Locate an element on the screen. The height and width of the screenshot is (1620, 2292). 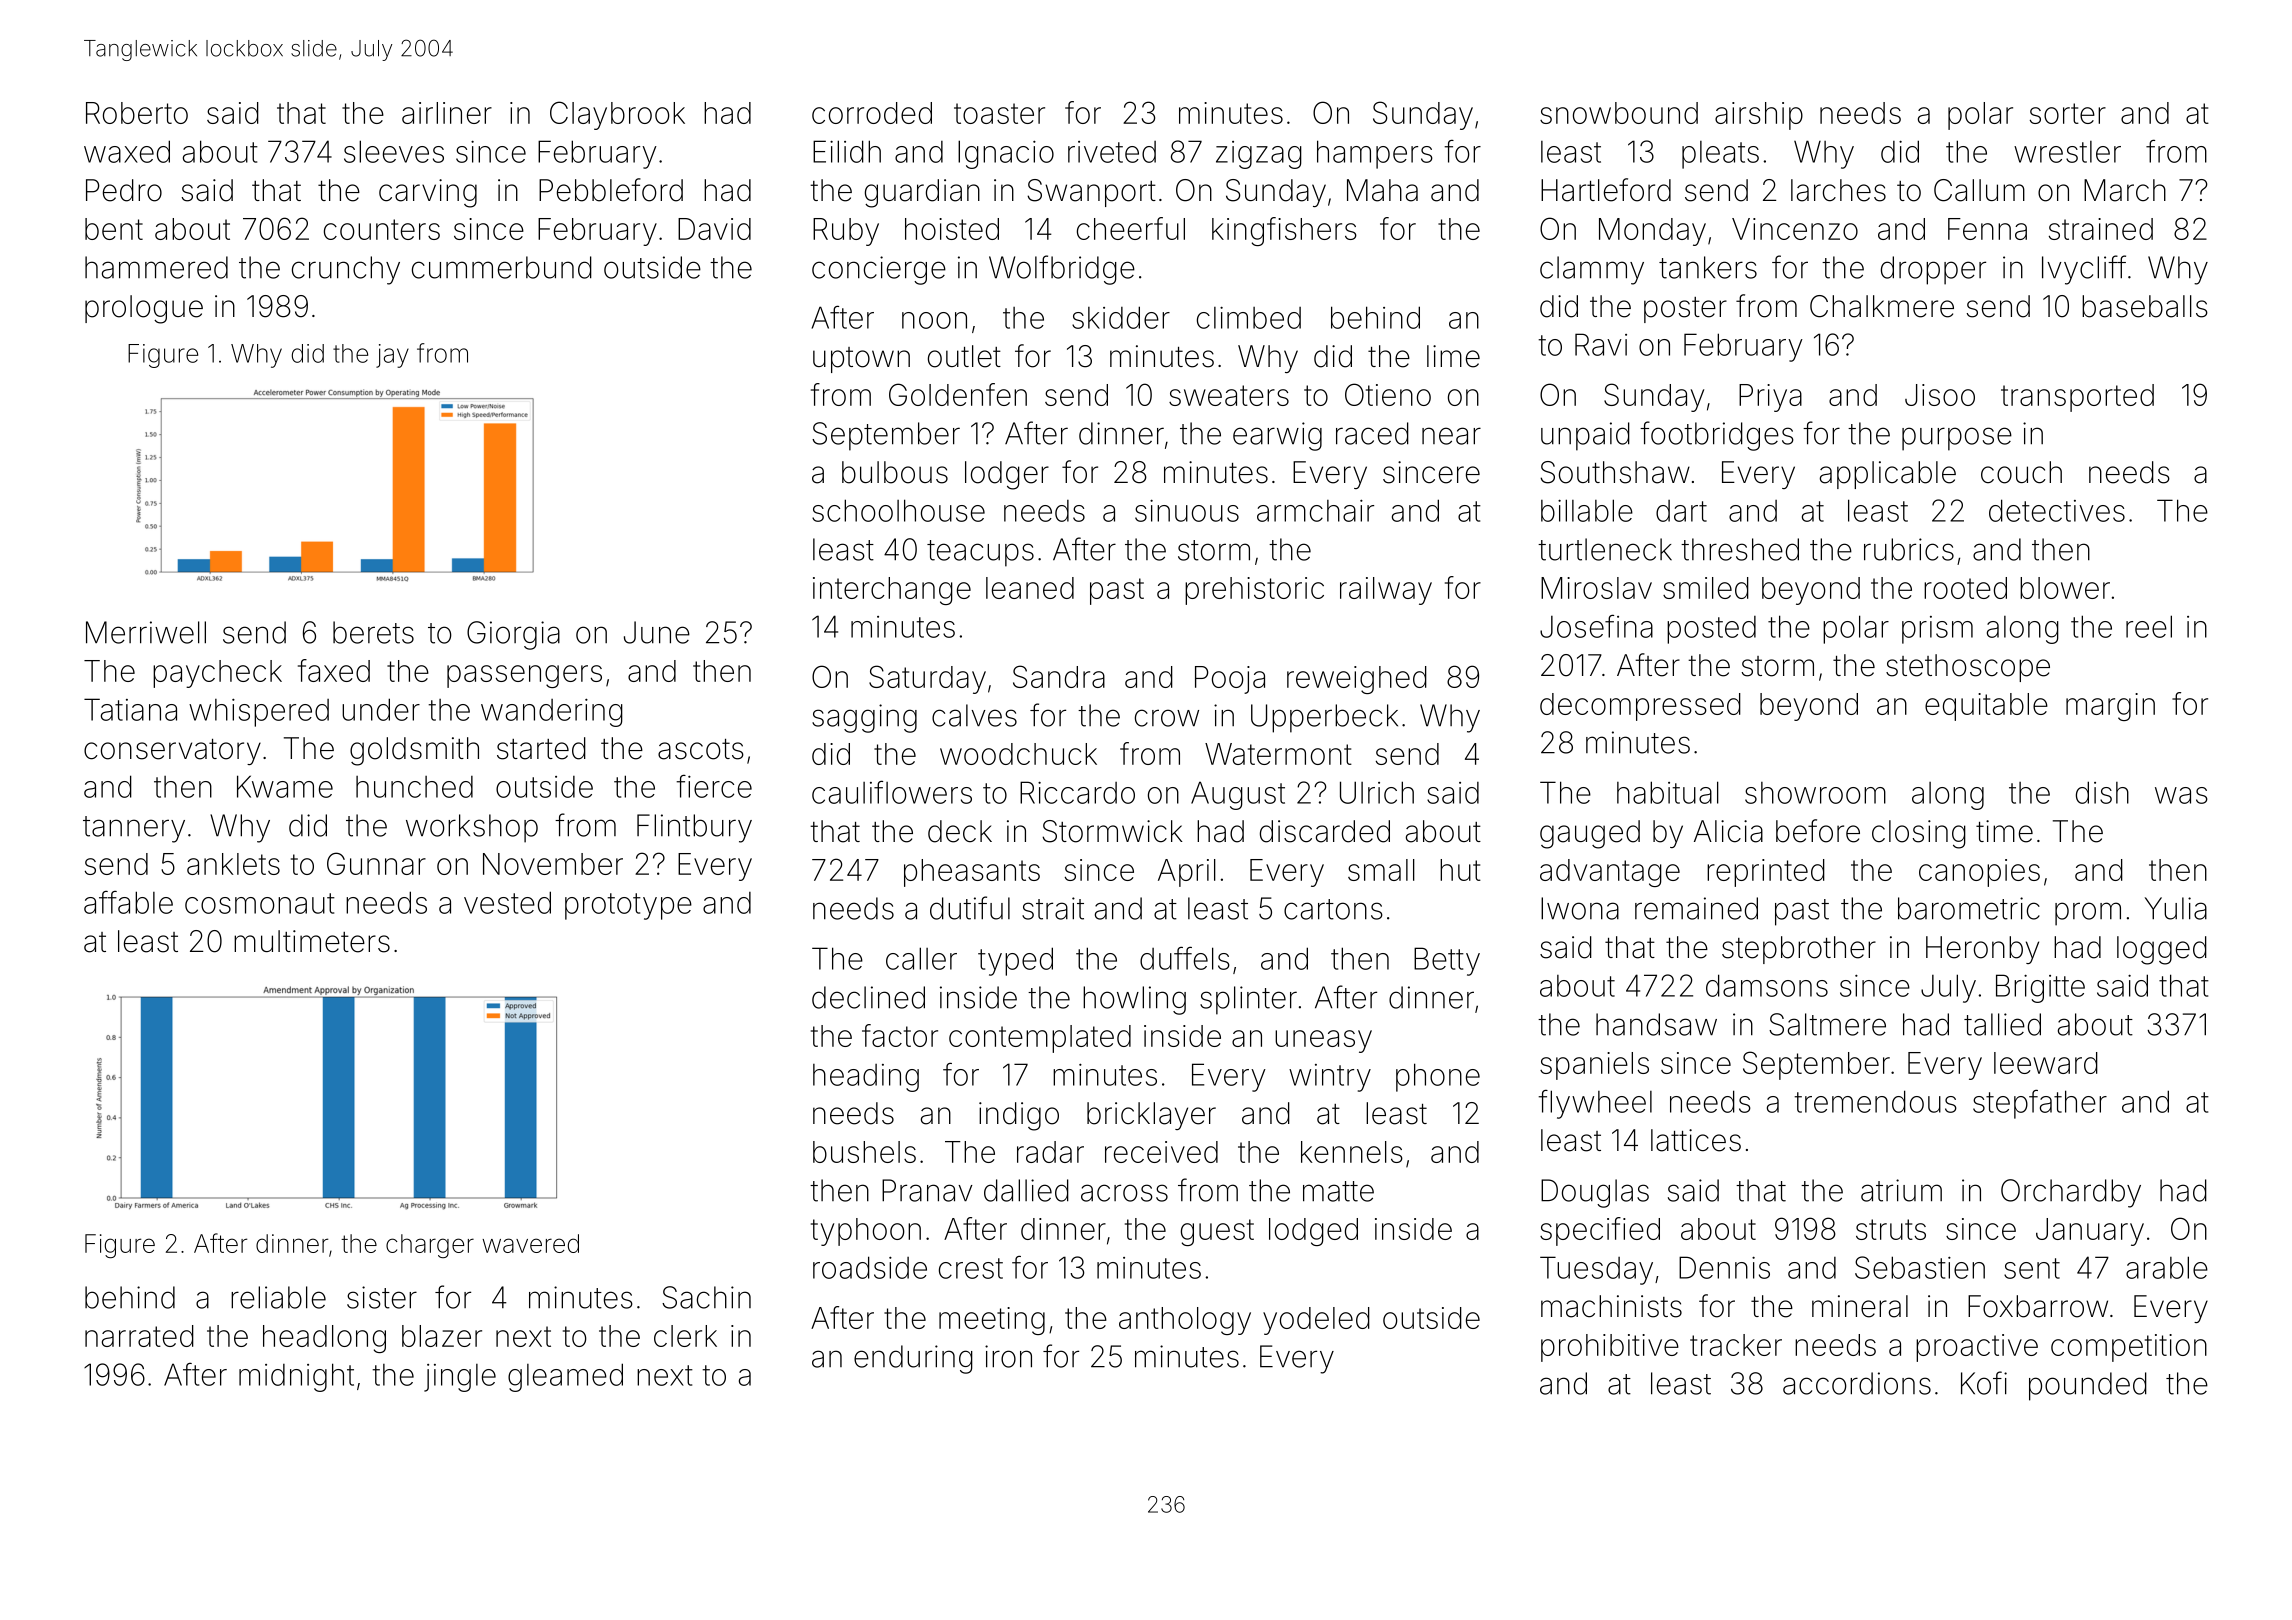
airship is located at coordinates (1759, 116).
